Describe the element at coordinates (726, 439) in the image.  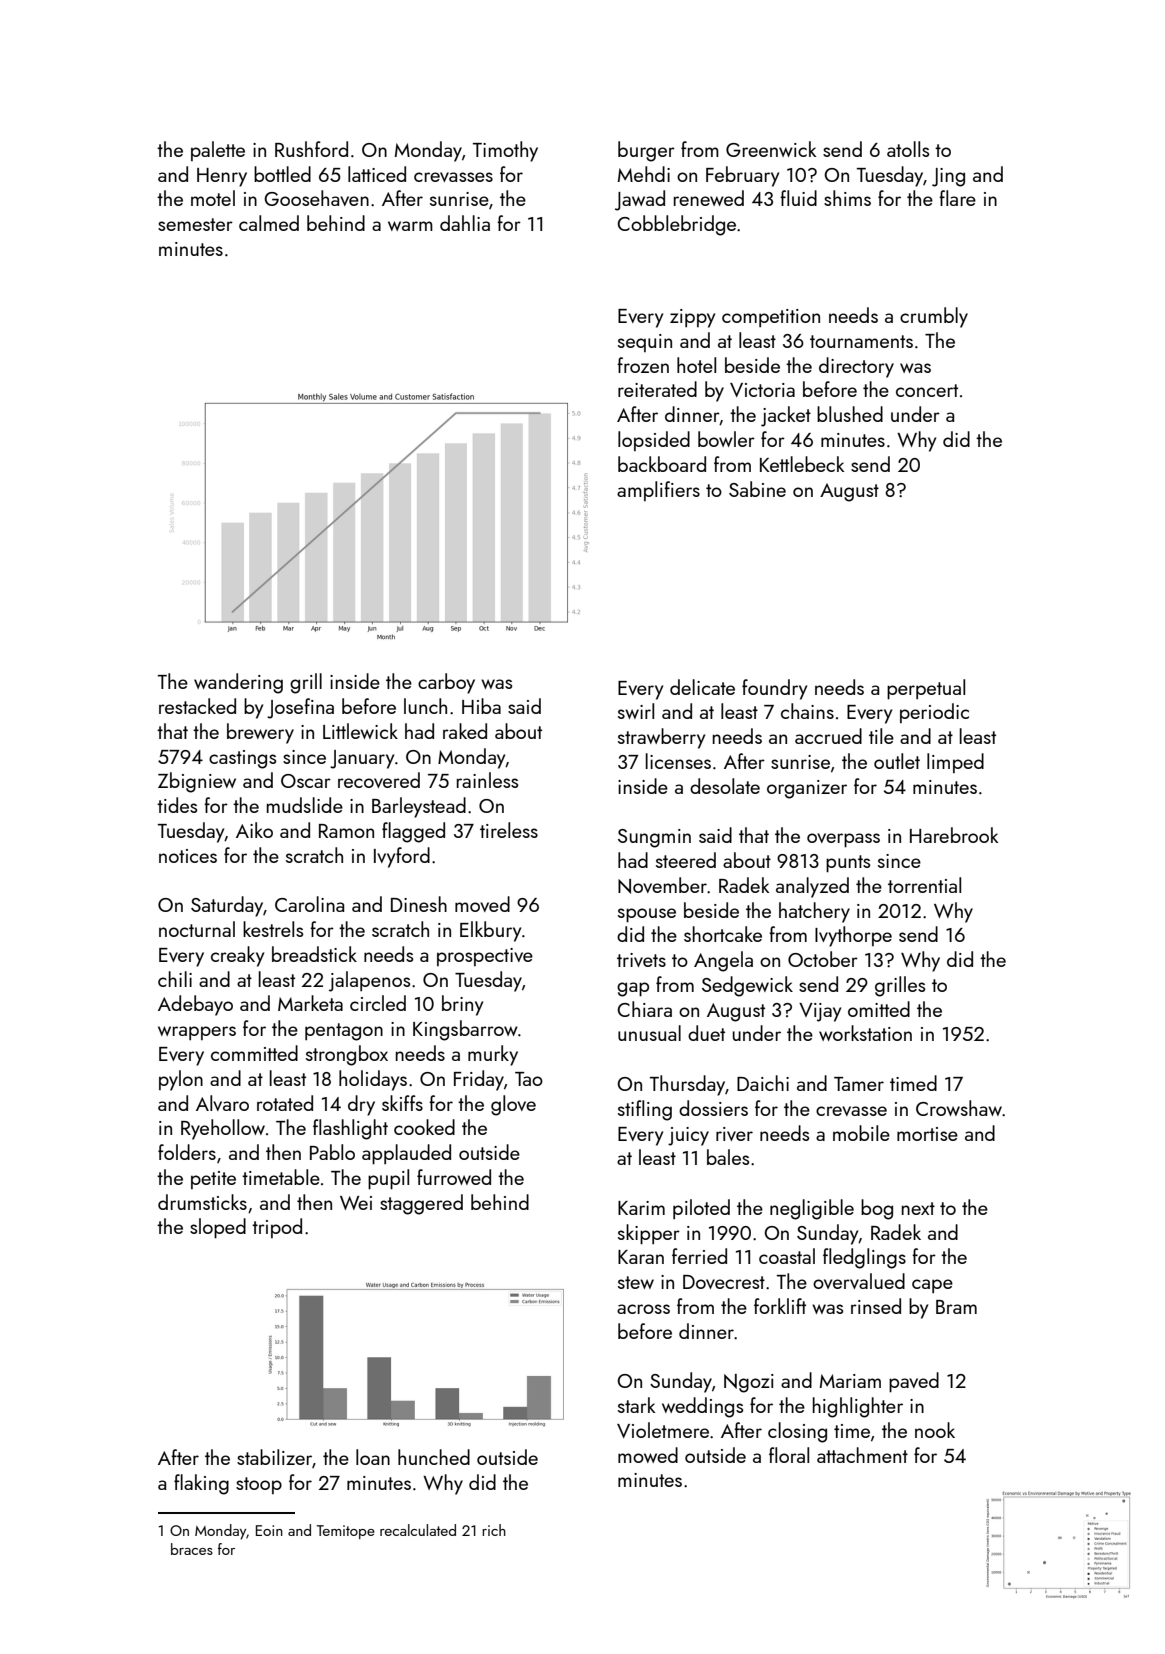
I see `bowler` at that location.
